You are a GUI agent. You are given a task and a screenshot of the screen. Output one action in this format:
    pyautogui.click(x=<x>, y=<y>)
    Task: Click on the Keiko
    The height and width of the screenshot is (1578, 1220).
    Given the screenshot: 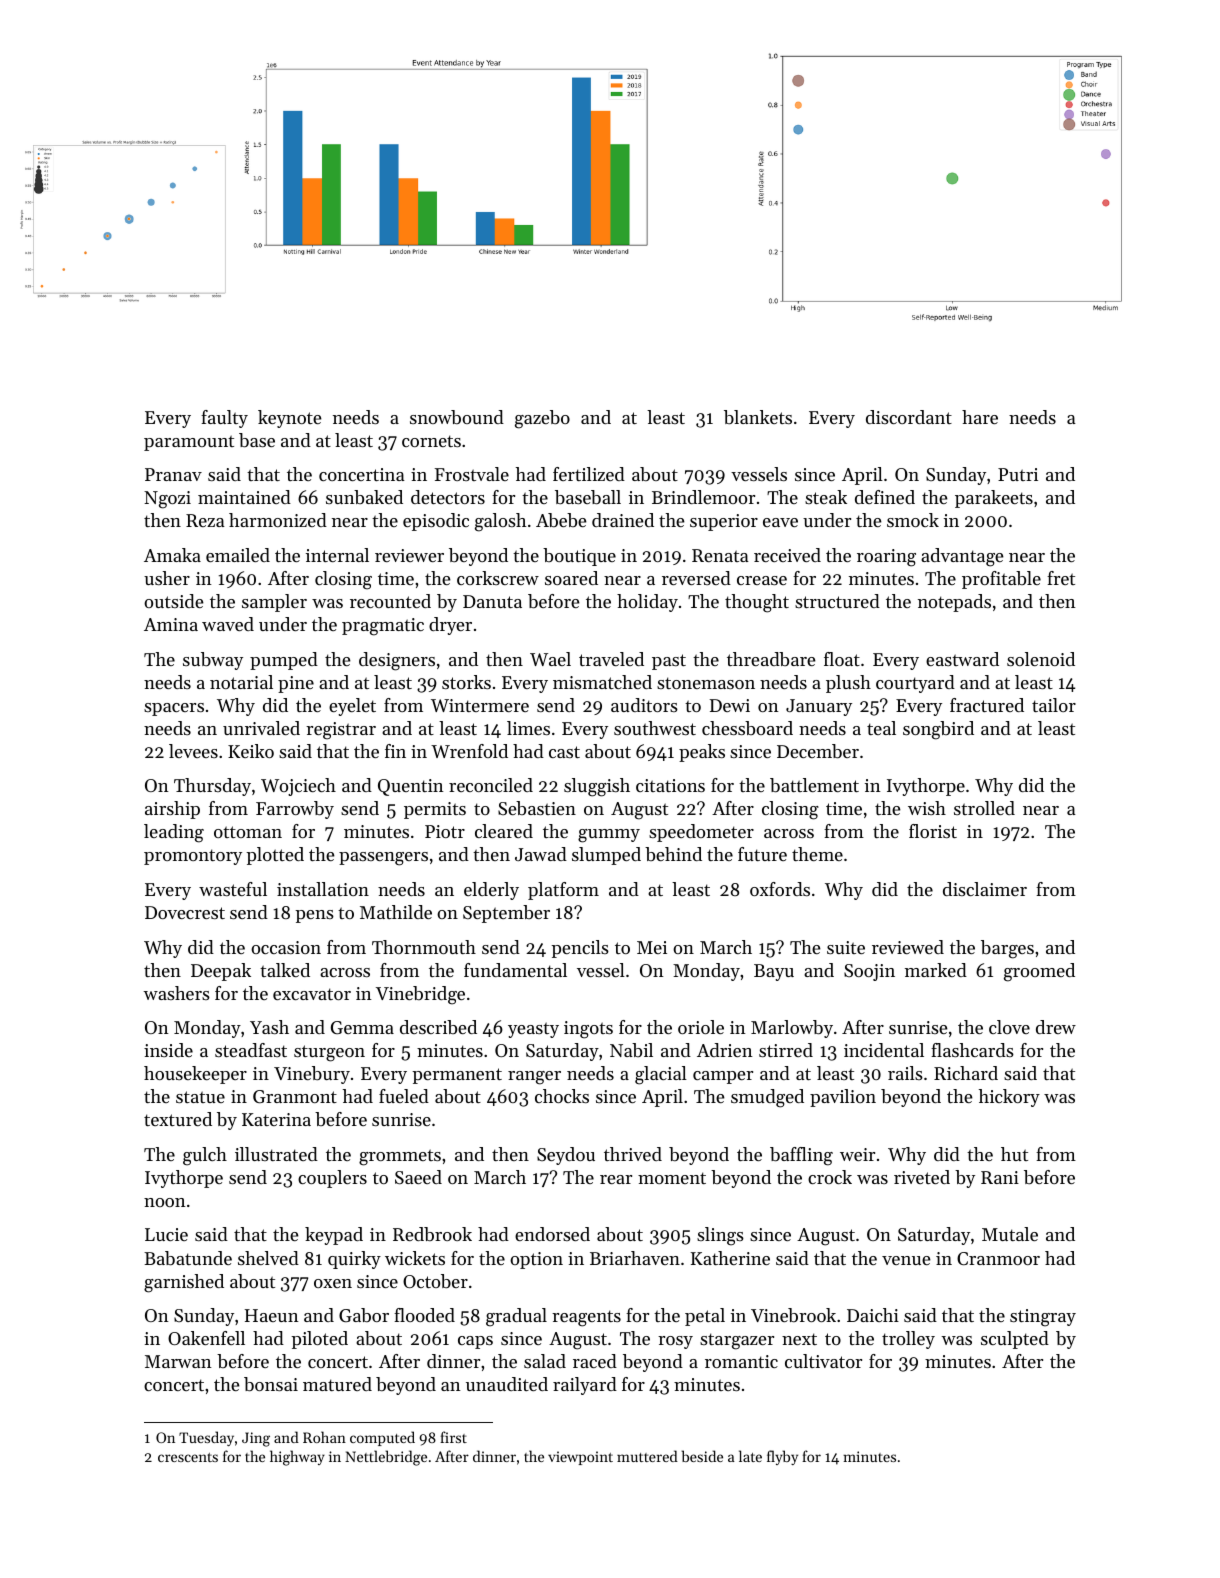 What is the action you would take?
    pyautogui.click(x=251, y=751)
